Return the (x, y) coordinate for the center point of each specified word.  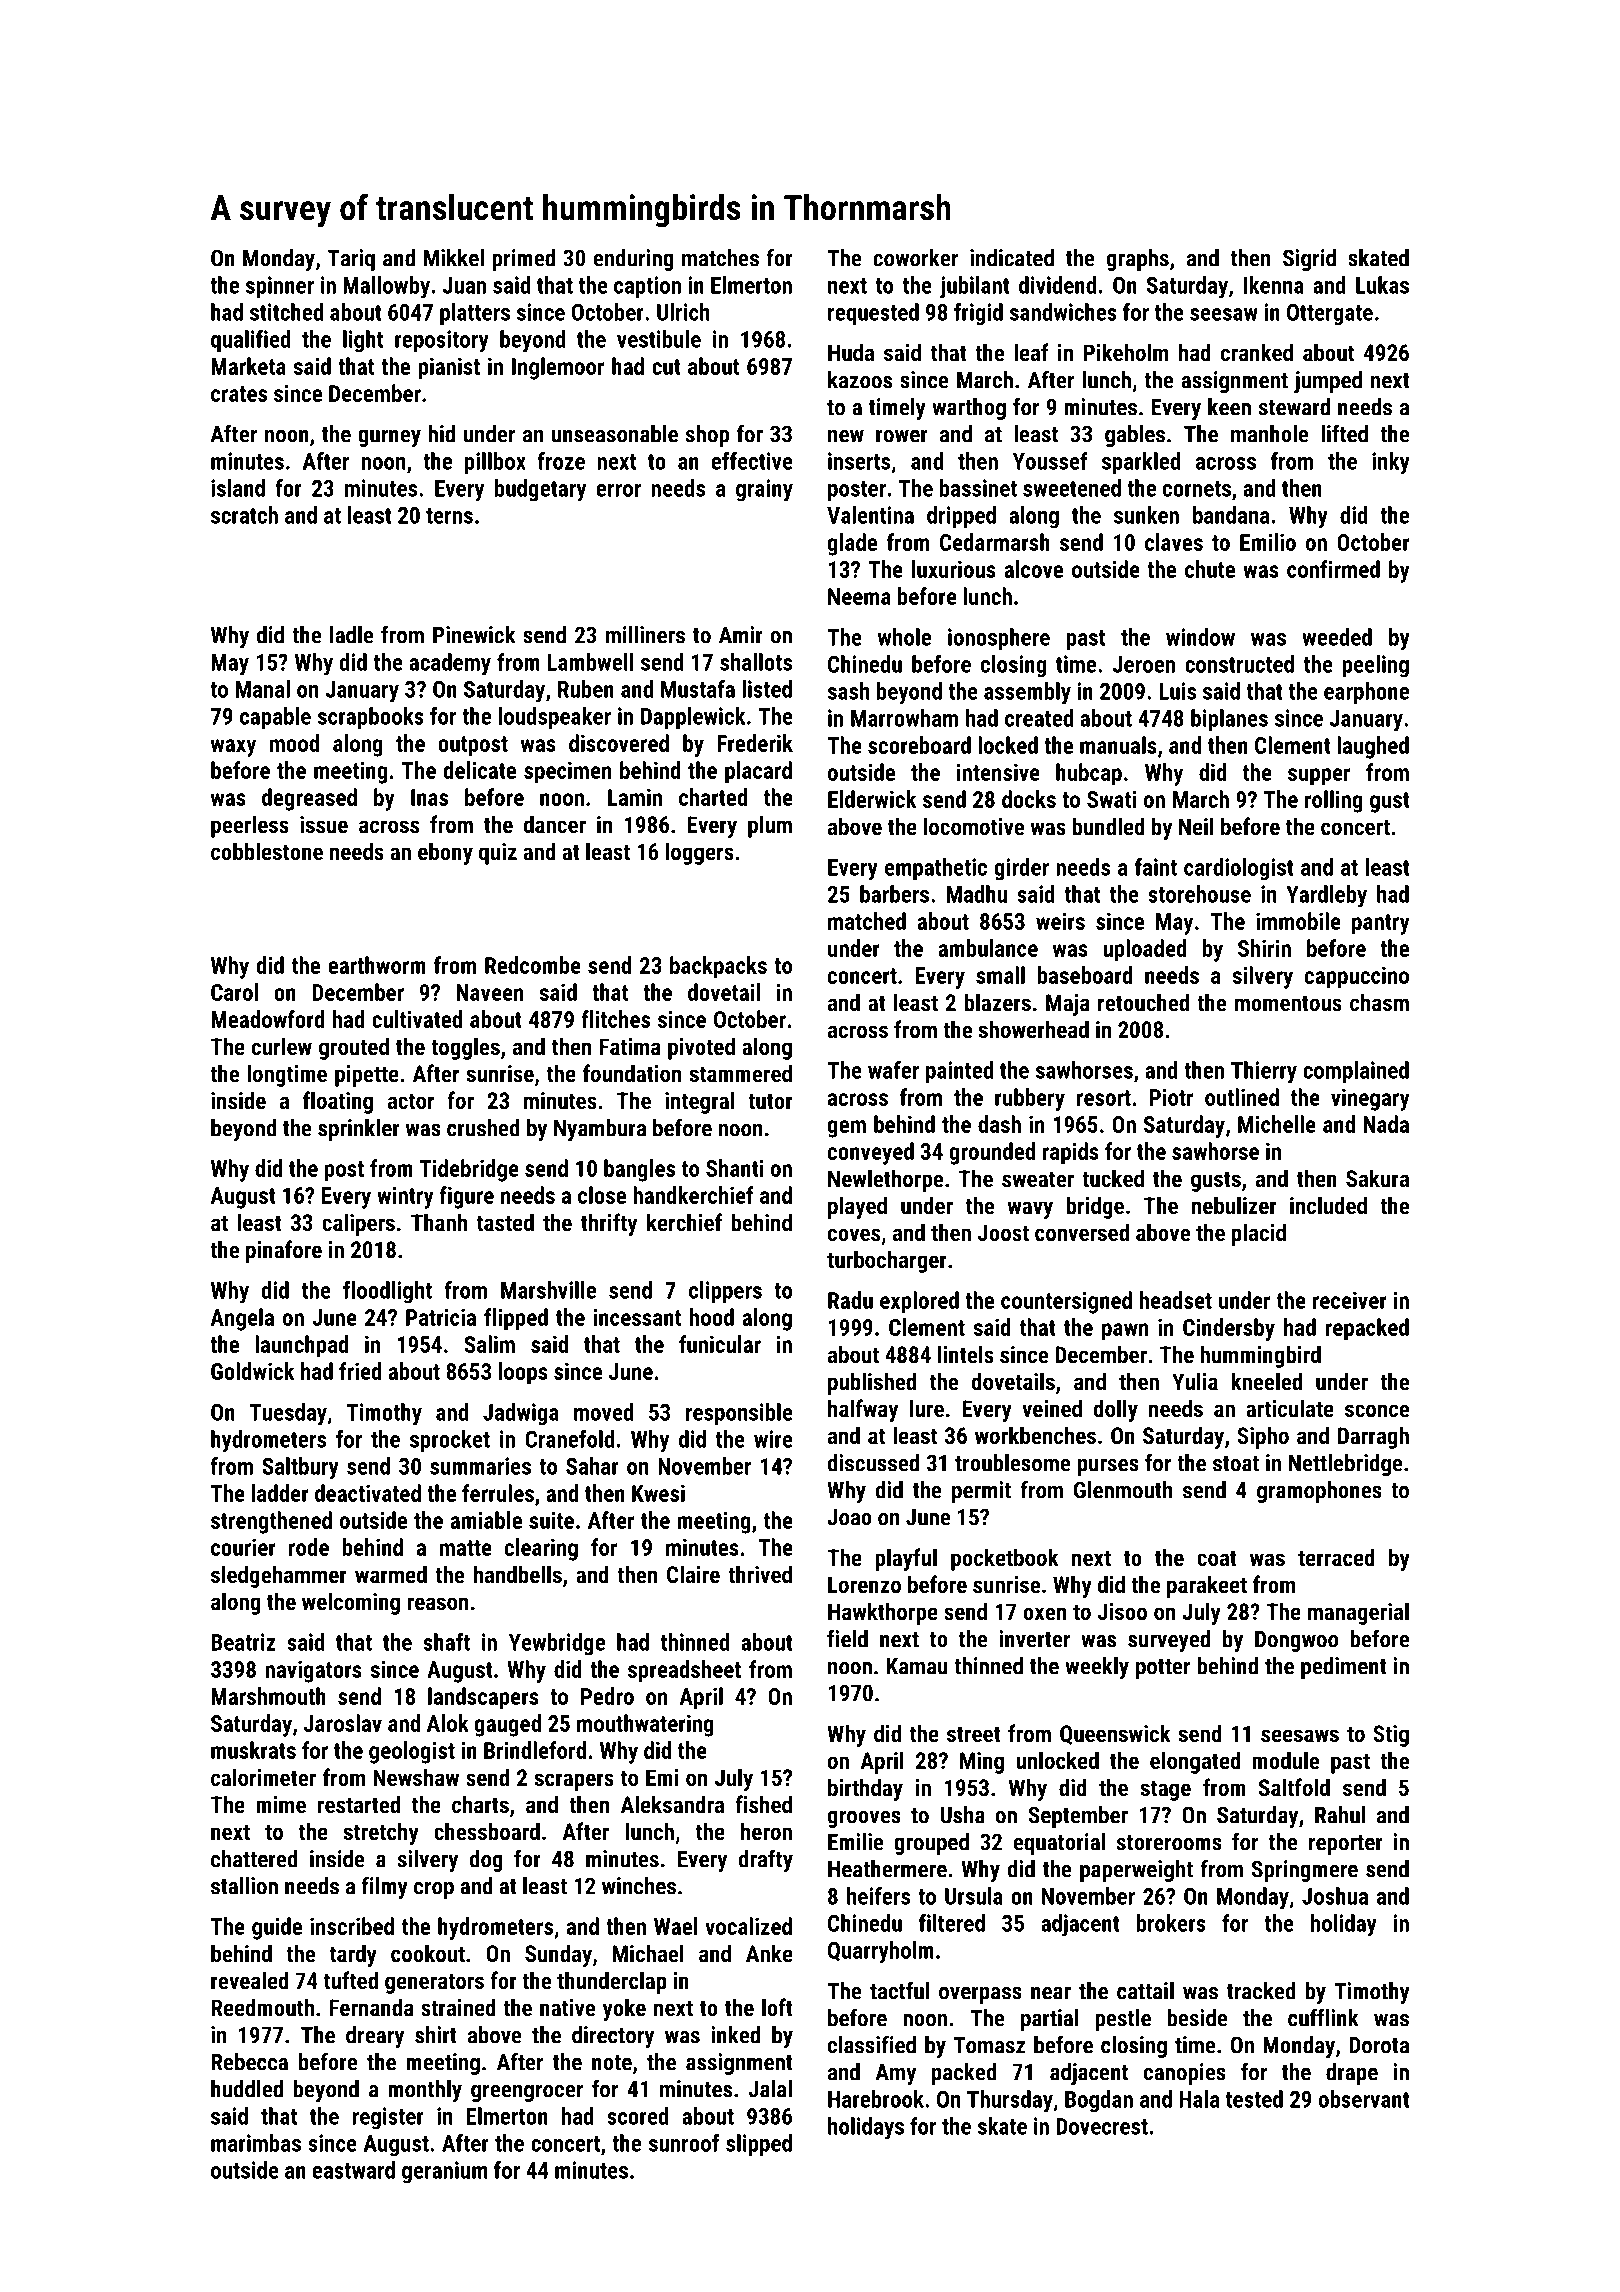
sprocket (450, 1441)
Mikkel (454, 258)
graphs (1138, 260)
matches (720, 258)
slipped (759, 2145)
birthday (865, 1789)
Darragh (1373, 1437)
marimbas (256, 2143)
